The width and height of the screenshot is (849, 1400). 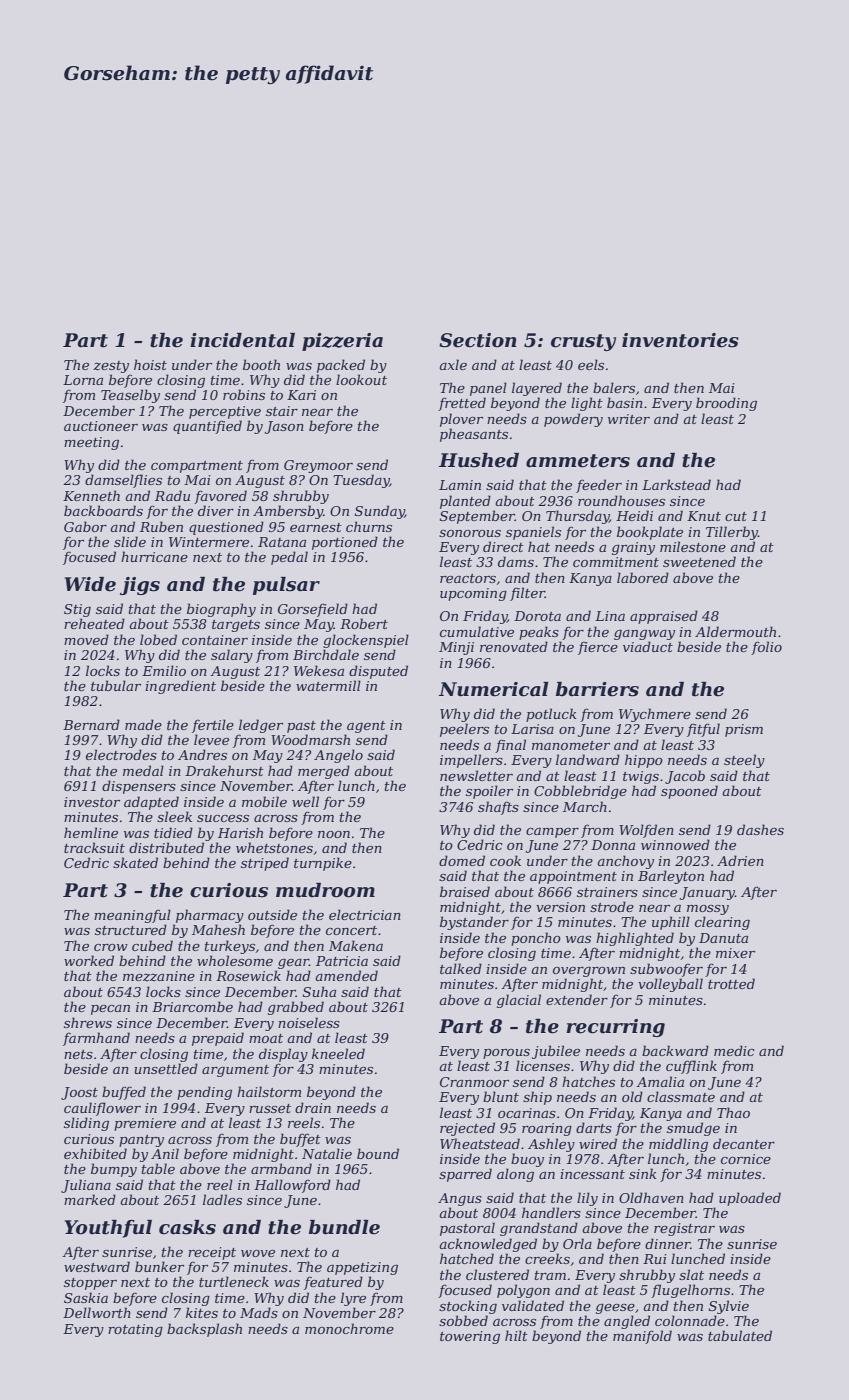 I want to click on sink, so click(x=643, y=1173).
